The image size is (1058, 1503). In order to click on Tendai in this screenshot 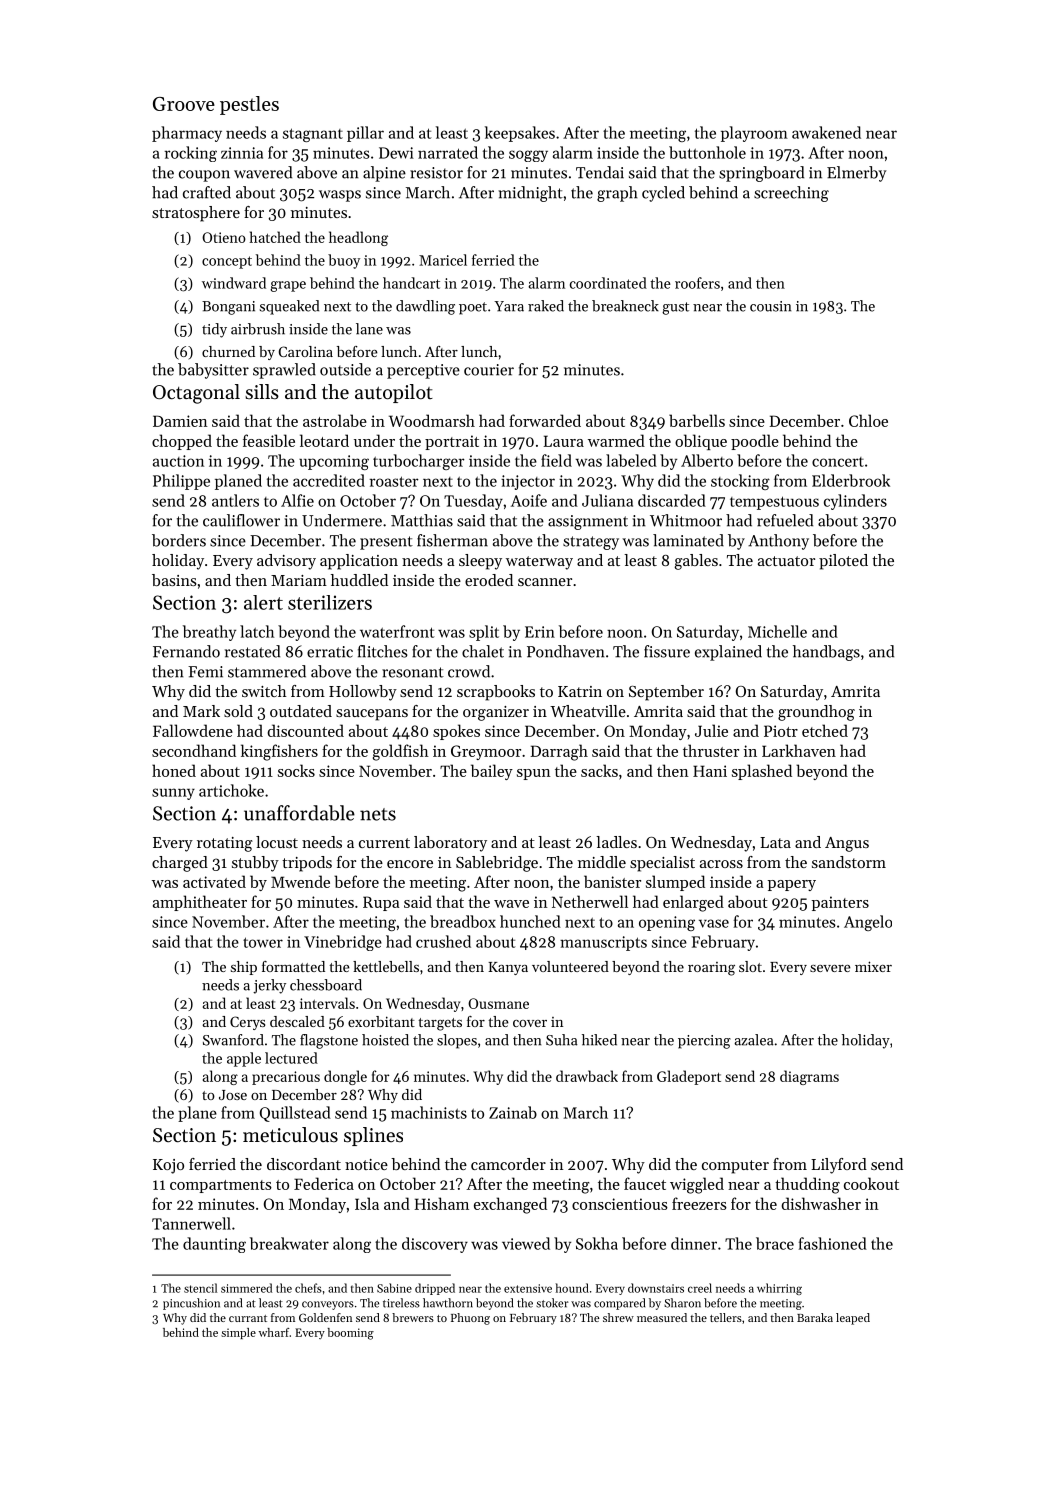, I will do `click(600, 172)`.
